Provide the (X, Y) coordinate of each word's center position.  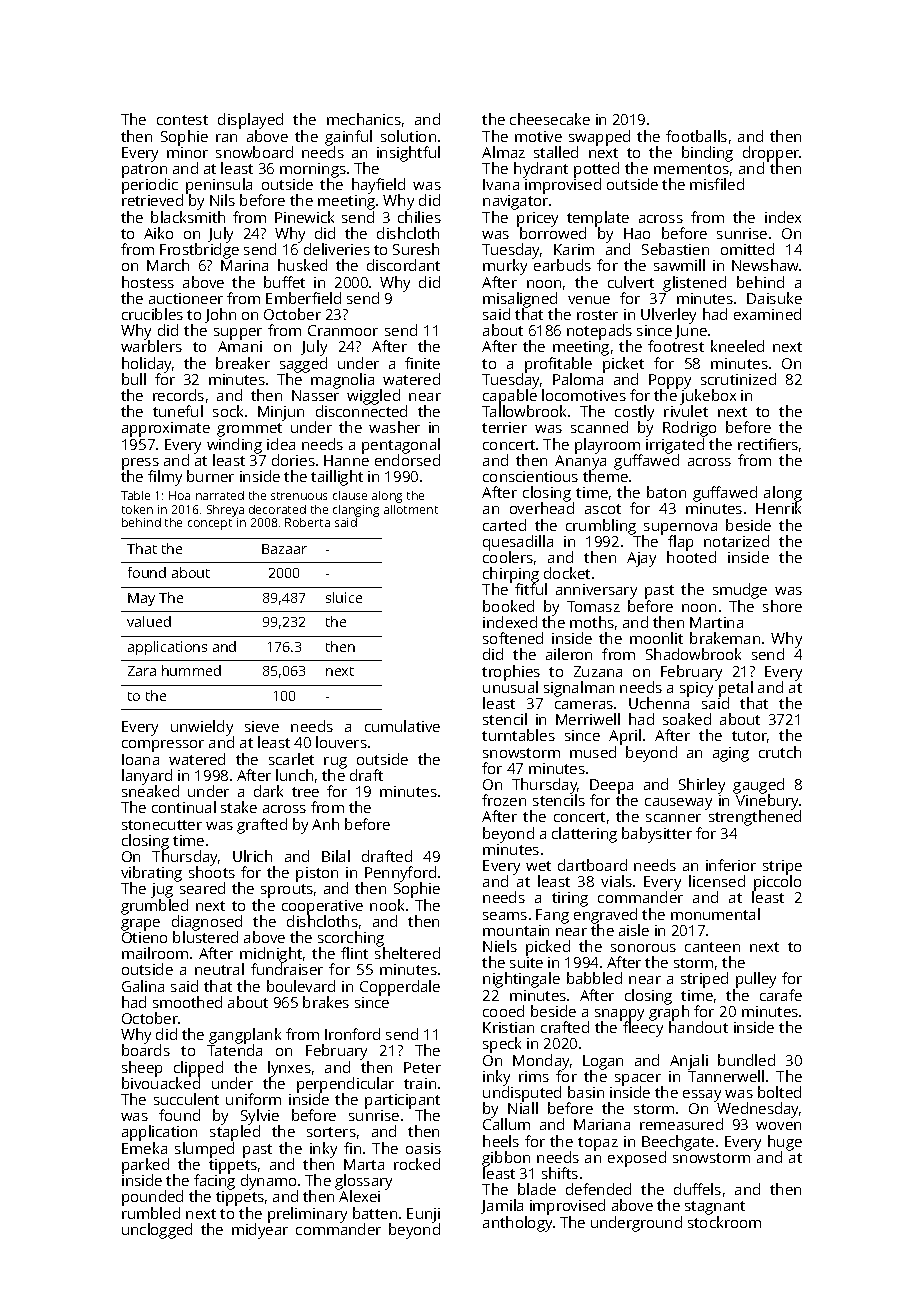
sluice (344, 597)
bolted (779, 1092)
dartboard (592, 865)
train (420, 1083)
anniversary (596, 591)
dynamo (269, 1182)
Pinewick (304, 217)
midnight (271, 955)
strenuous (299, 496)
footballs (696, 136)
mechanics (364, 119)
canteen (712, 947)
